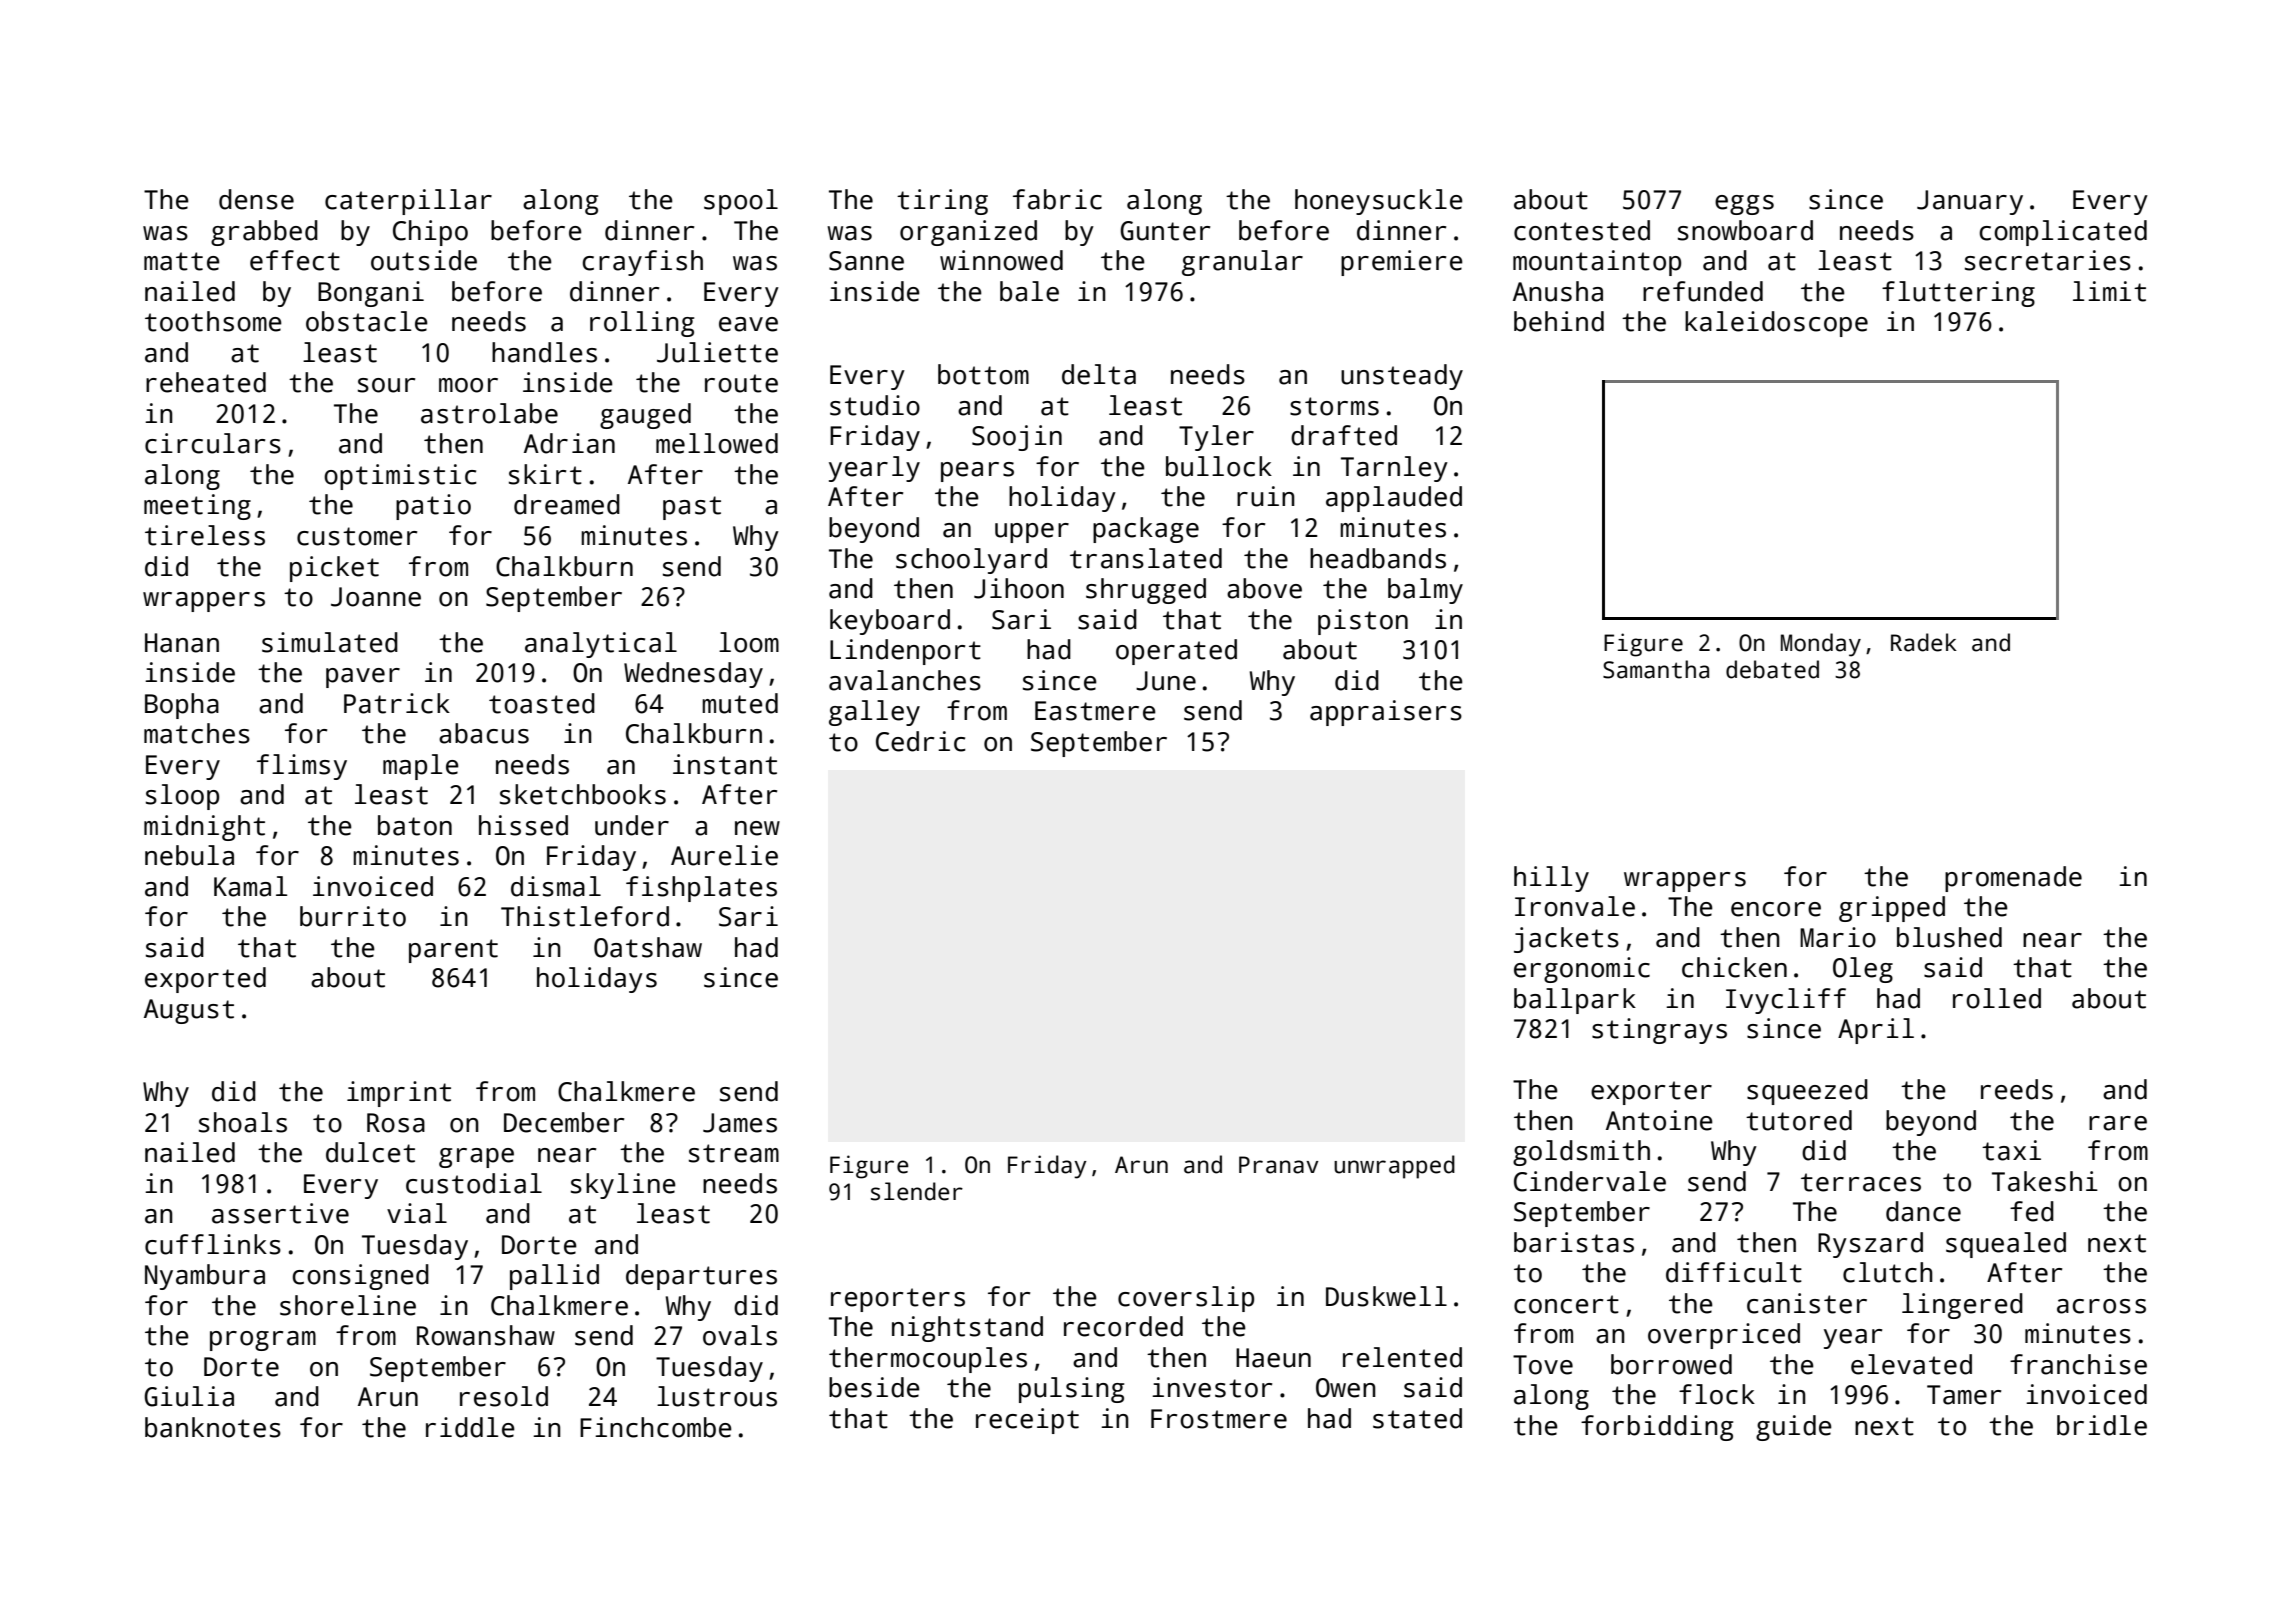 Image resolution: width=2292 pixels, height=1620 pixels. I want to click on honeysuckle, so click(1379, 202).
